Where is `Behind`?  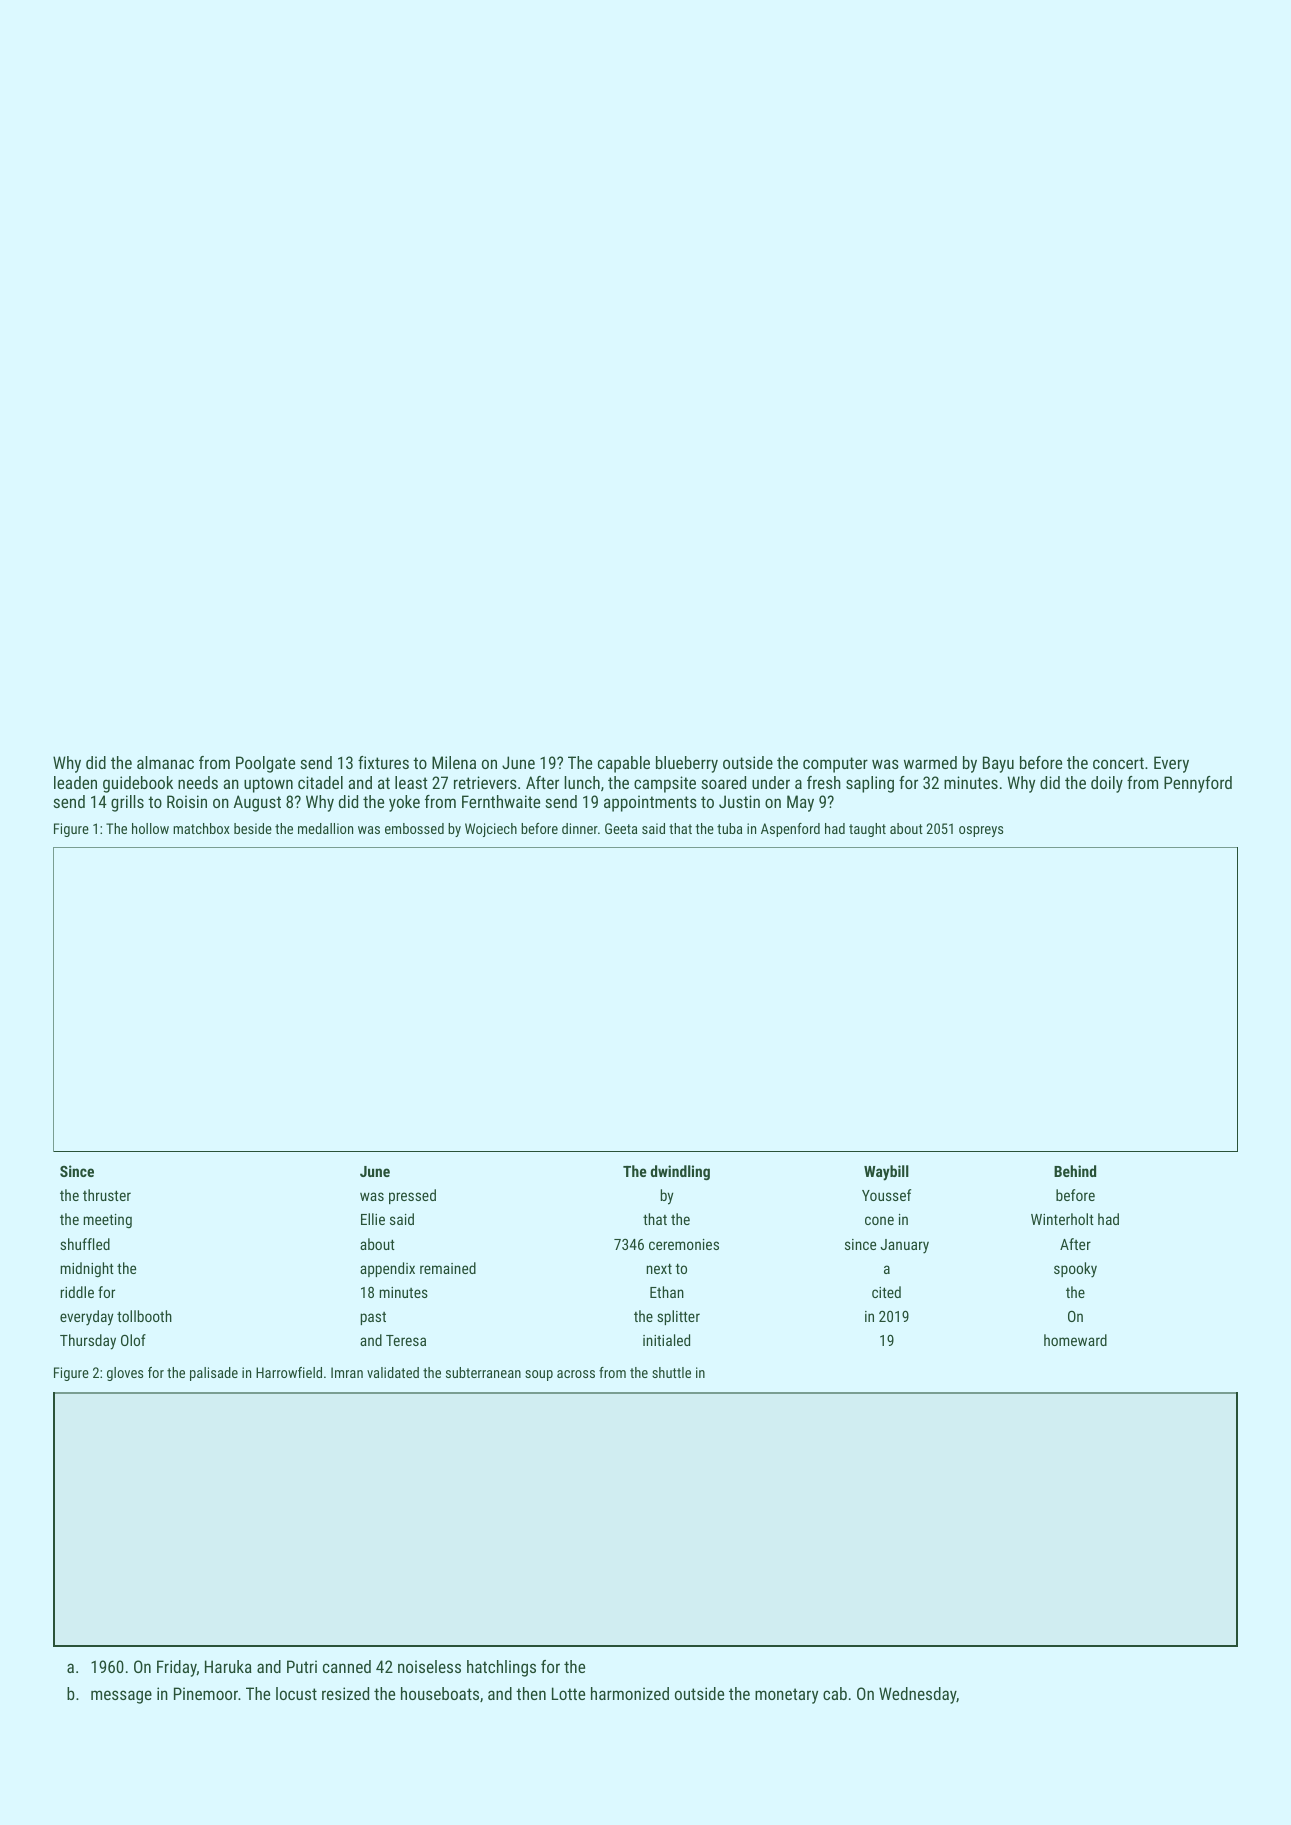
Behind is located at coordinates (1075, 1171).
